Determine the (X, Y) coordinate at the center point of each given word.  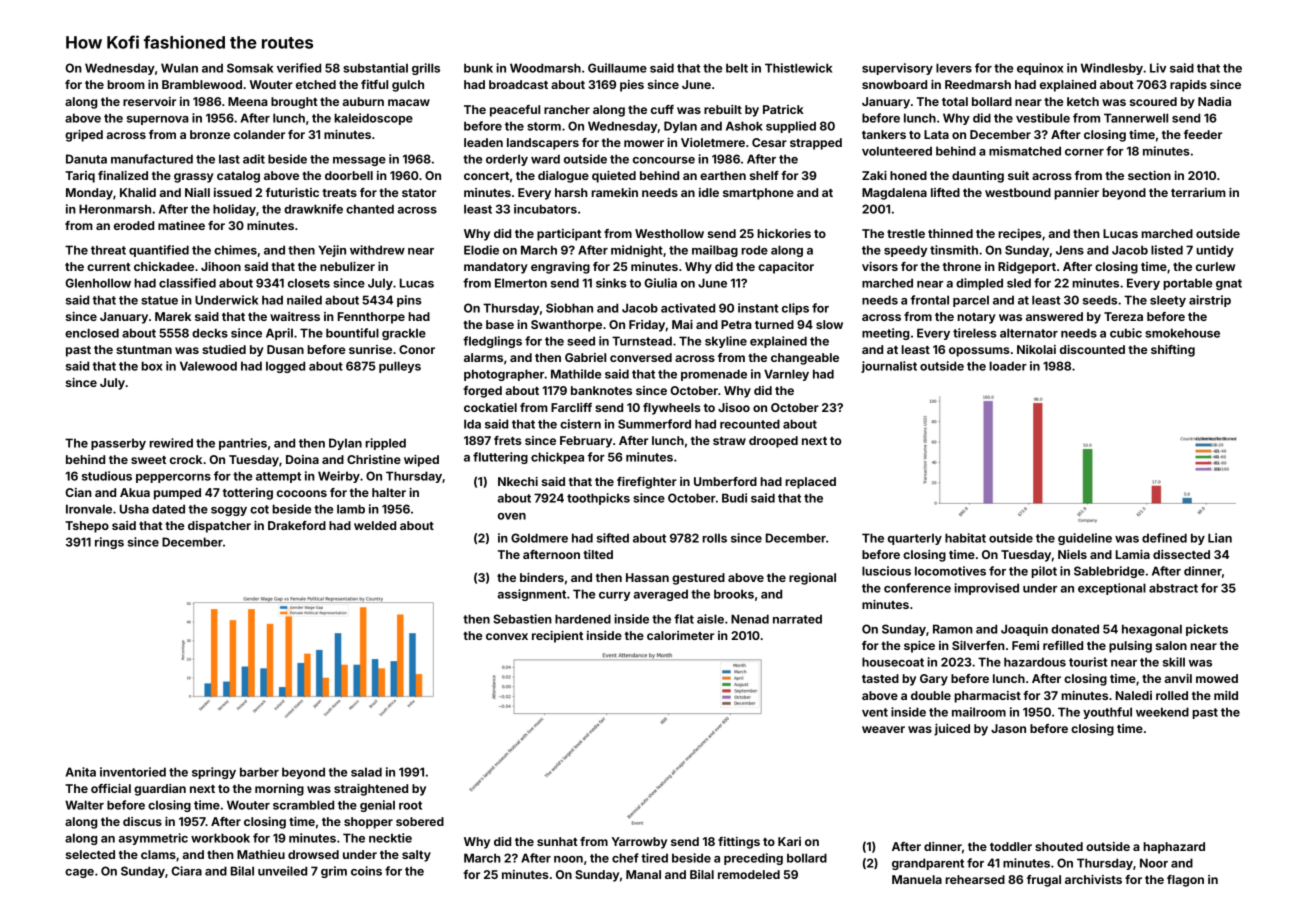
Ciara (186, 871)
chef (625, 858)
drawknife (313, 209)
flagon (1185, 881)
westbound (1018, 192)
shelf (764, 175)
